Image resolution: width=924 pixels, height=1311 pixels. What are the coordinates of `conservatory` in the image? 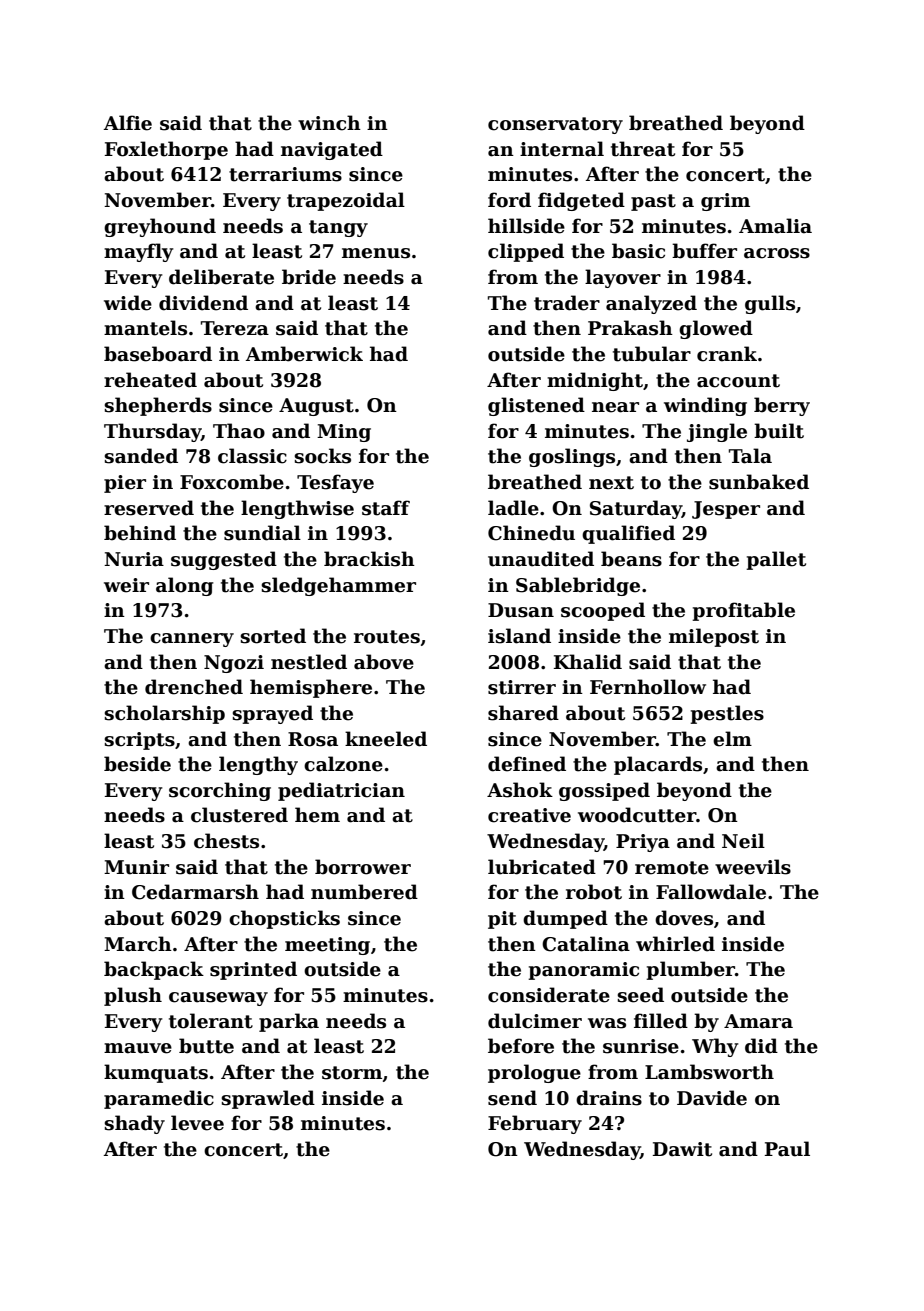 It's located at (555, 125).
